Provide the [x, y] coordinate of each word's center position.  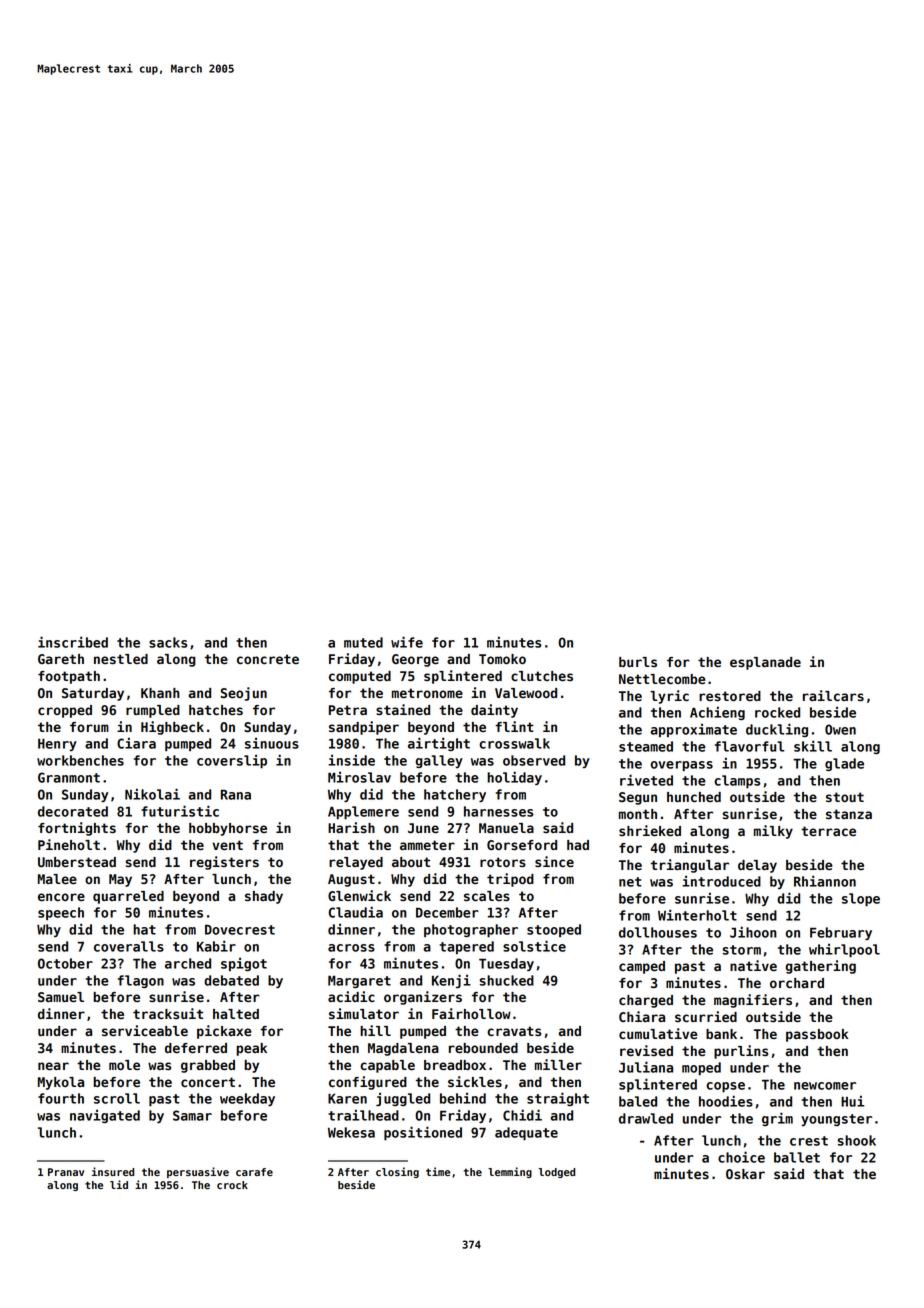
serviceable [145, 1030]
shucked [507, 980]
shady [264, 897]
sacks [168, 642]
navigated [105, 1116]
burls [638, 662]
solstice [534, 946]
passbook [817, 1035]
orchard [797, 983]
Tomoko [502, 659]
